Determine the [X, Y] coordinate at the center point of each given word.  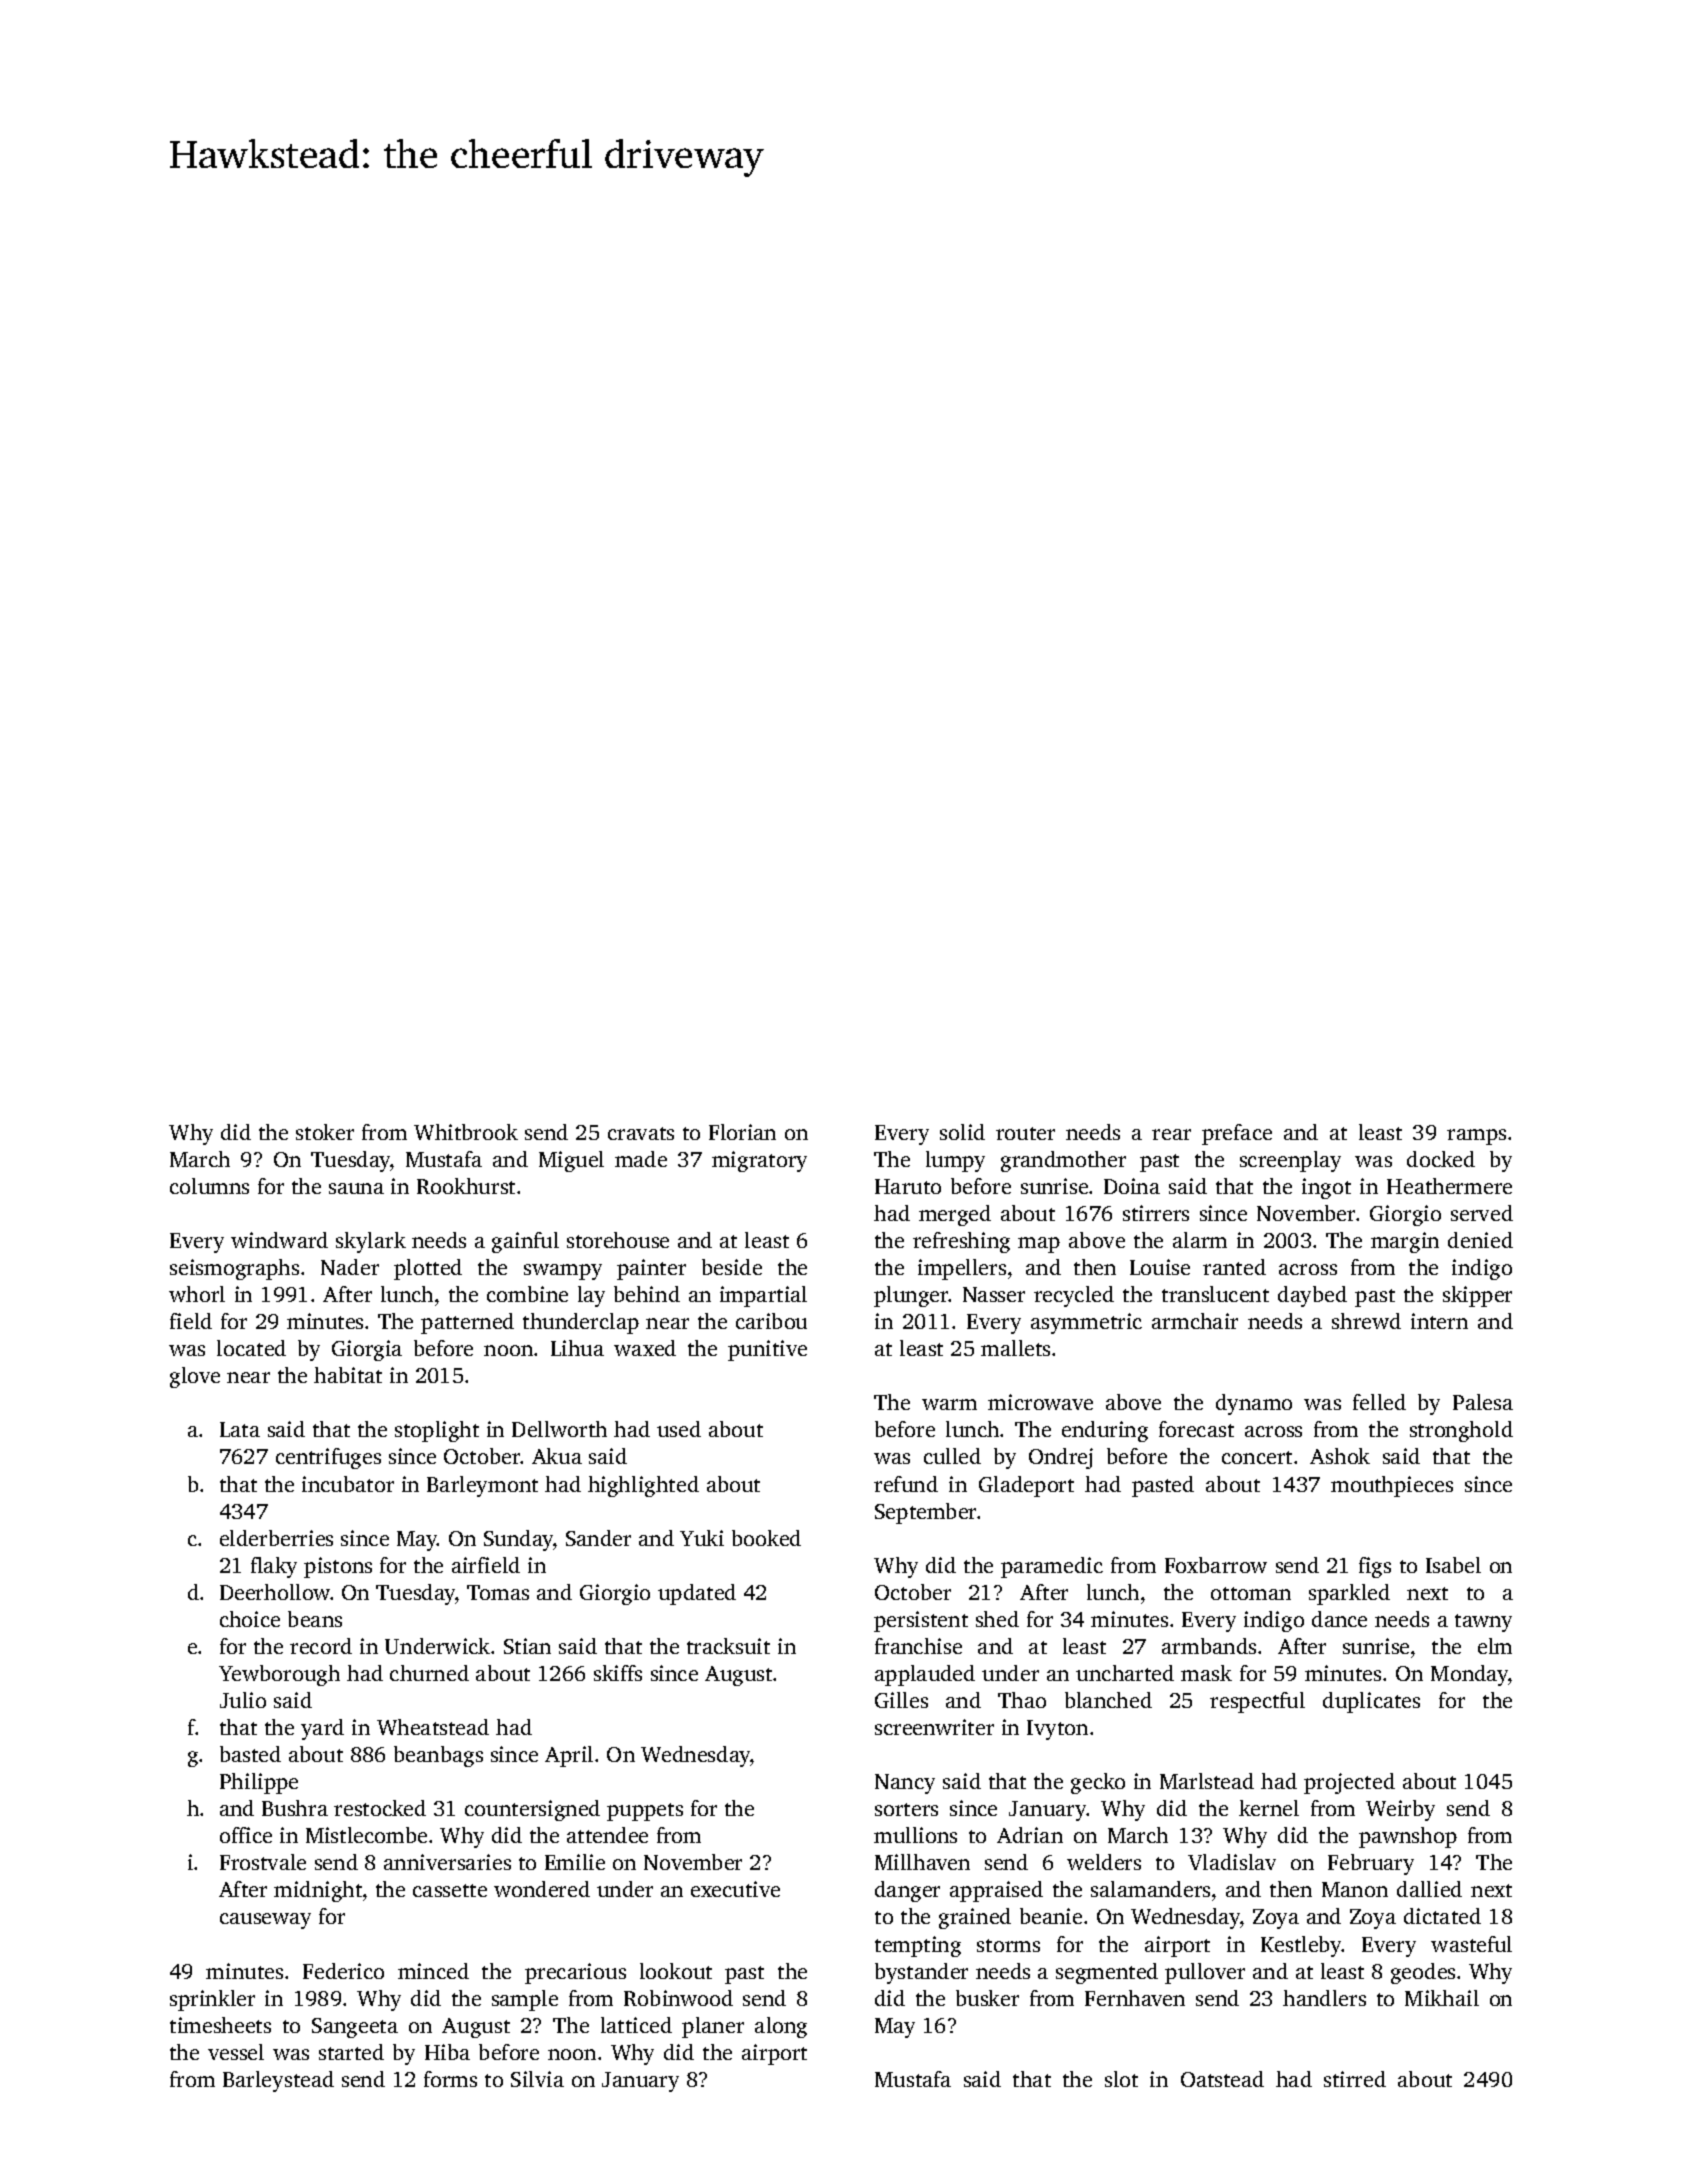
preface [1237, 1134]
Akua [557, 1456]
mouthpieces [1392, 1486]
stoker [325, 1132]
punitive [767, 1350]
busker [987, 1998]
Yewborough [279, 1675]
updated [697, 1594]
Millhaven [922, 1862]
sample [525, 2000]
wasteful [1471, 1944]
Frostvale [263, 1862]
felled [1379, 1402]
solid [962, 1132]
